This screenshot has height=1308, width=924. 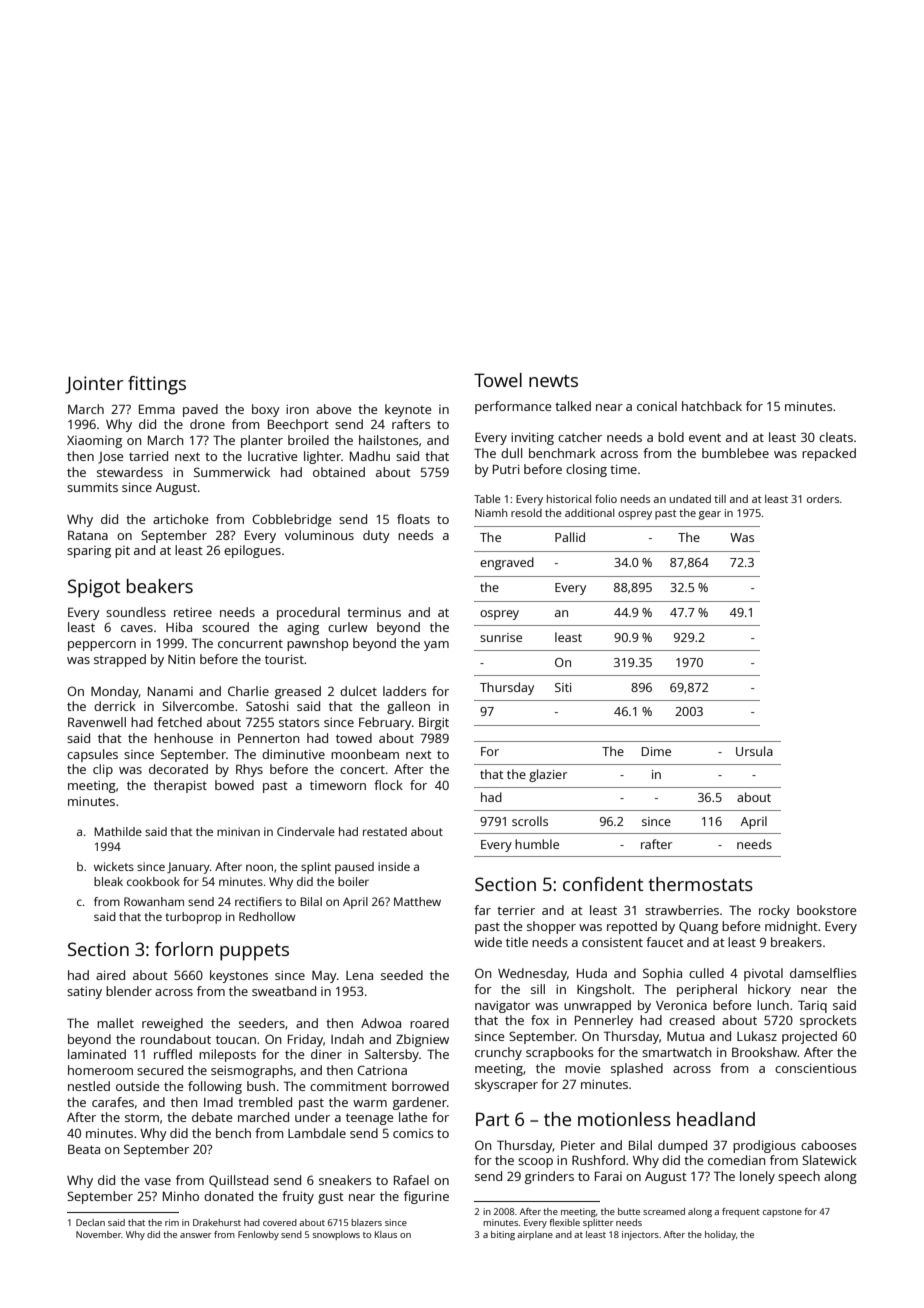 What do you see at coordinates (110, 975) in the screenshot?
I see `aired` at bounding box center [110, 975].
